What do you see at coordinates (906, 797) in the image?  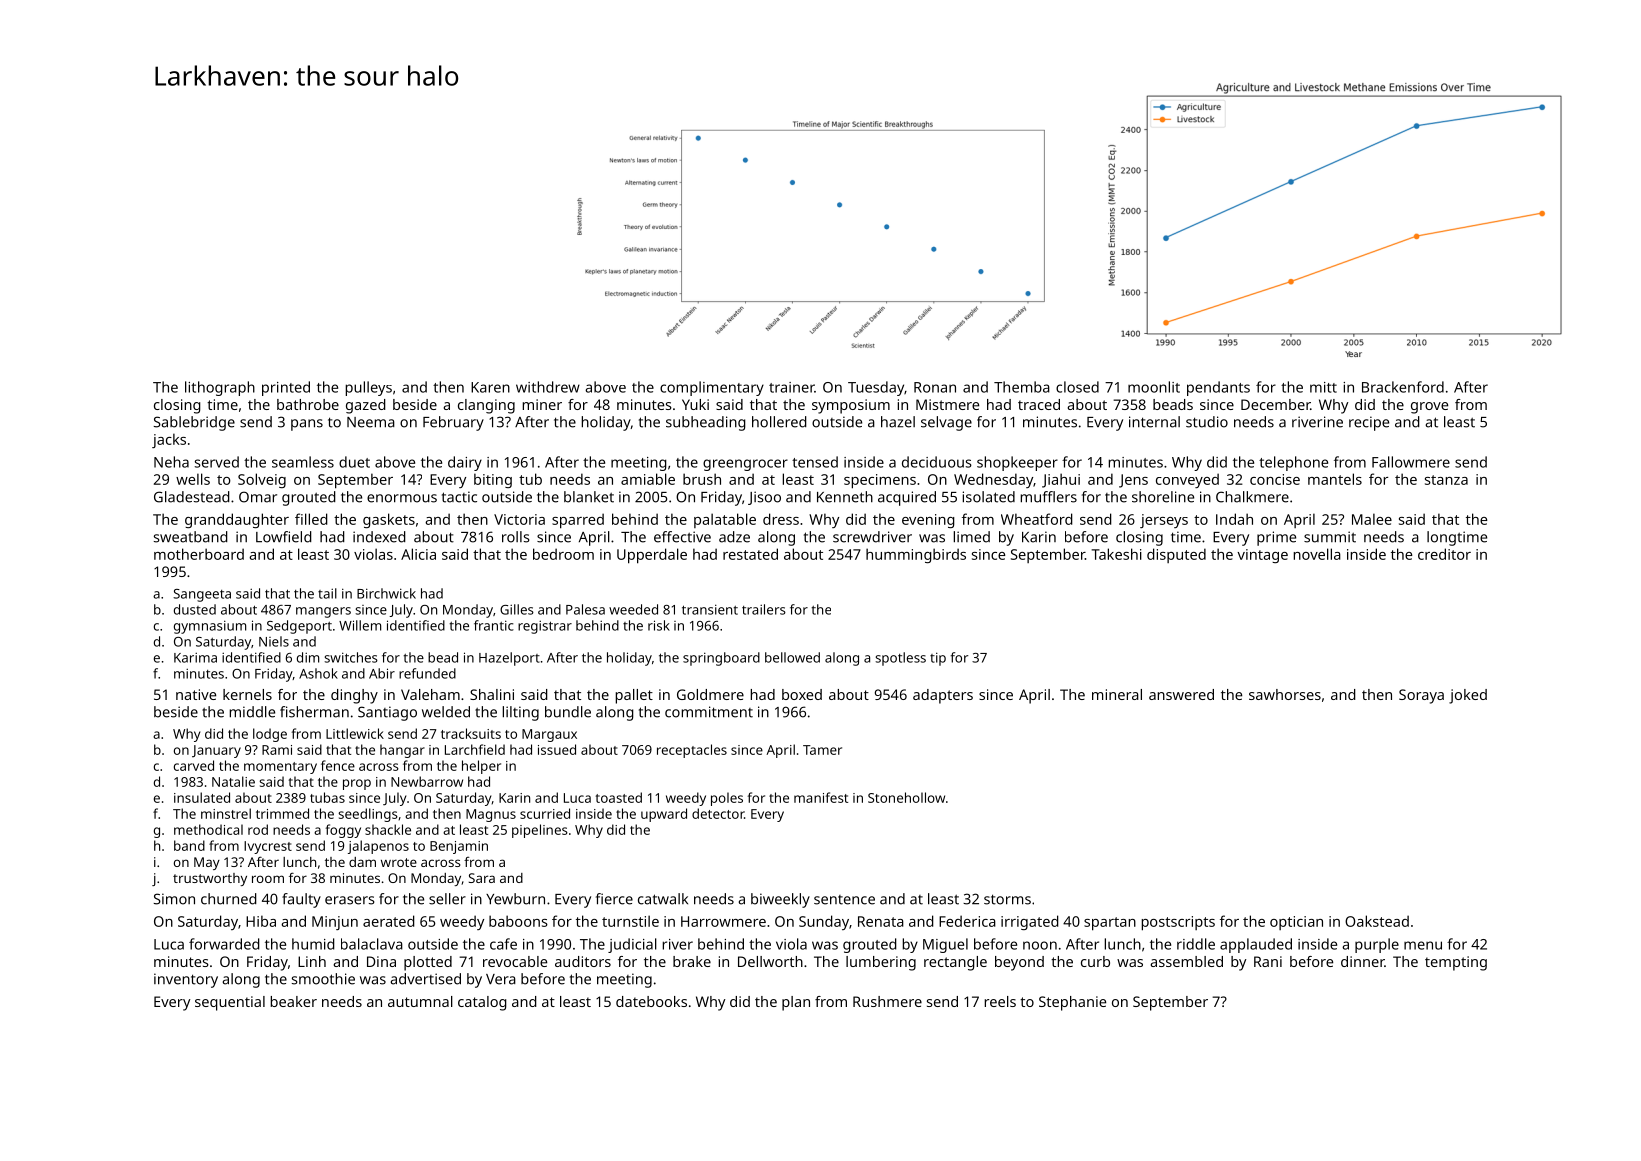 I see `Stonehollow` at bounding box center [906, 797].
